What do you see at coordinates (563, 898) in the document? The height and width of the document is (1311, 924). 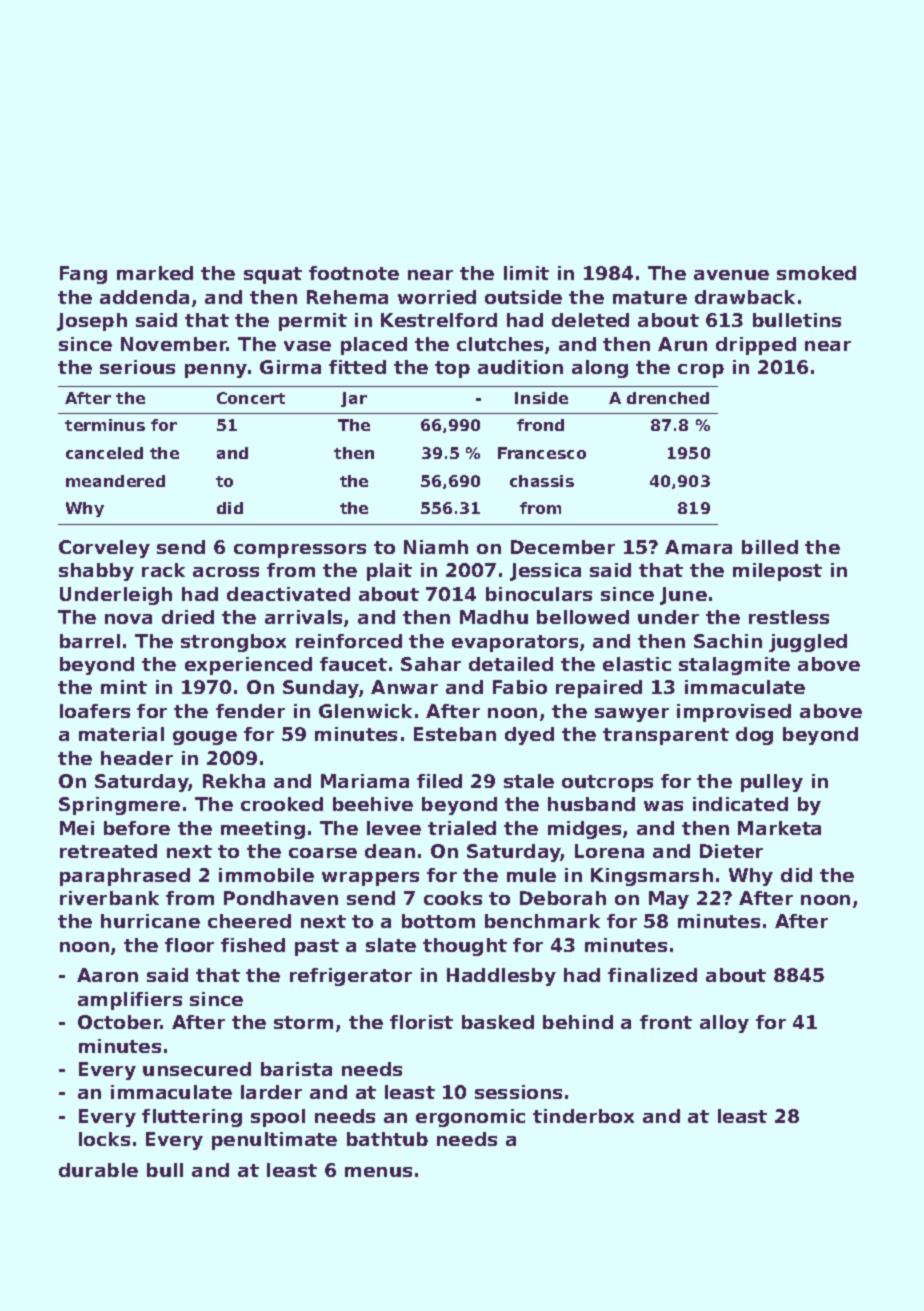 I see `Deborah` at bounding box center [563, 898].
